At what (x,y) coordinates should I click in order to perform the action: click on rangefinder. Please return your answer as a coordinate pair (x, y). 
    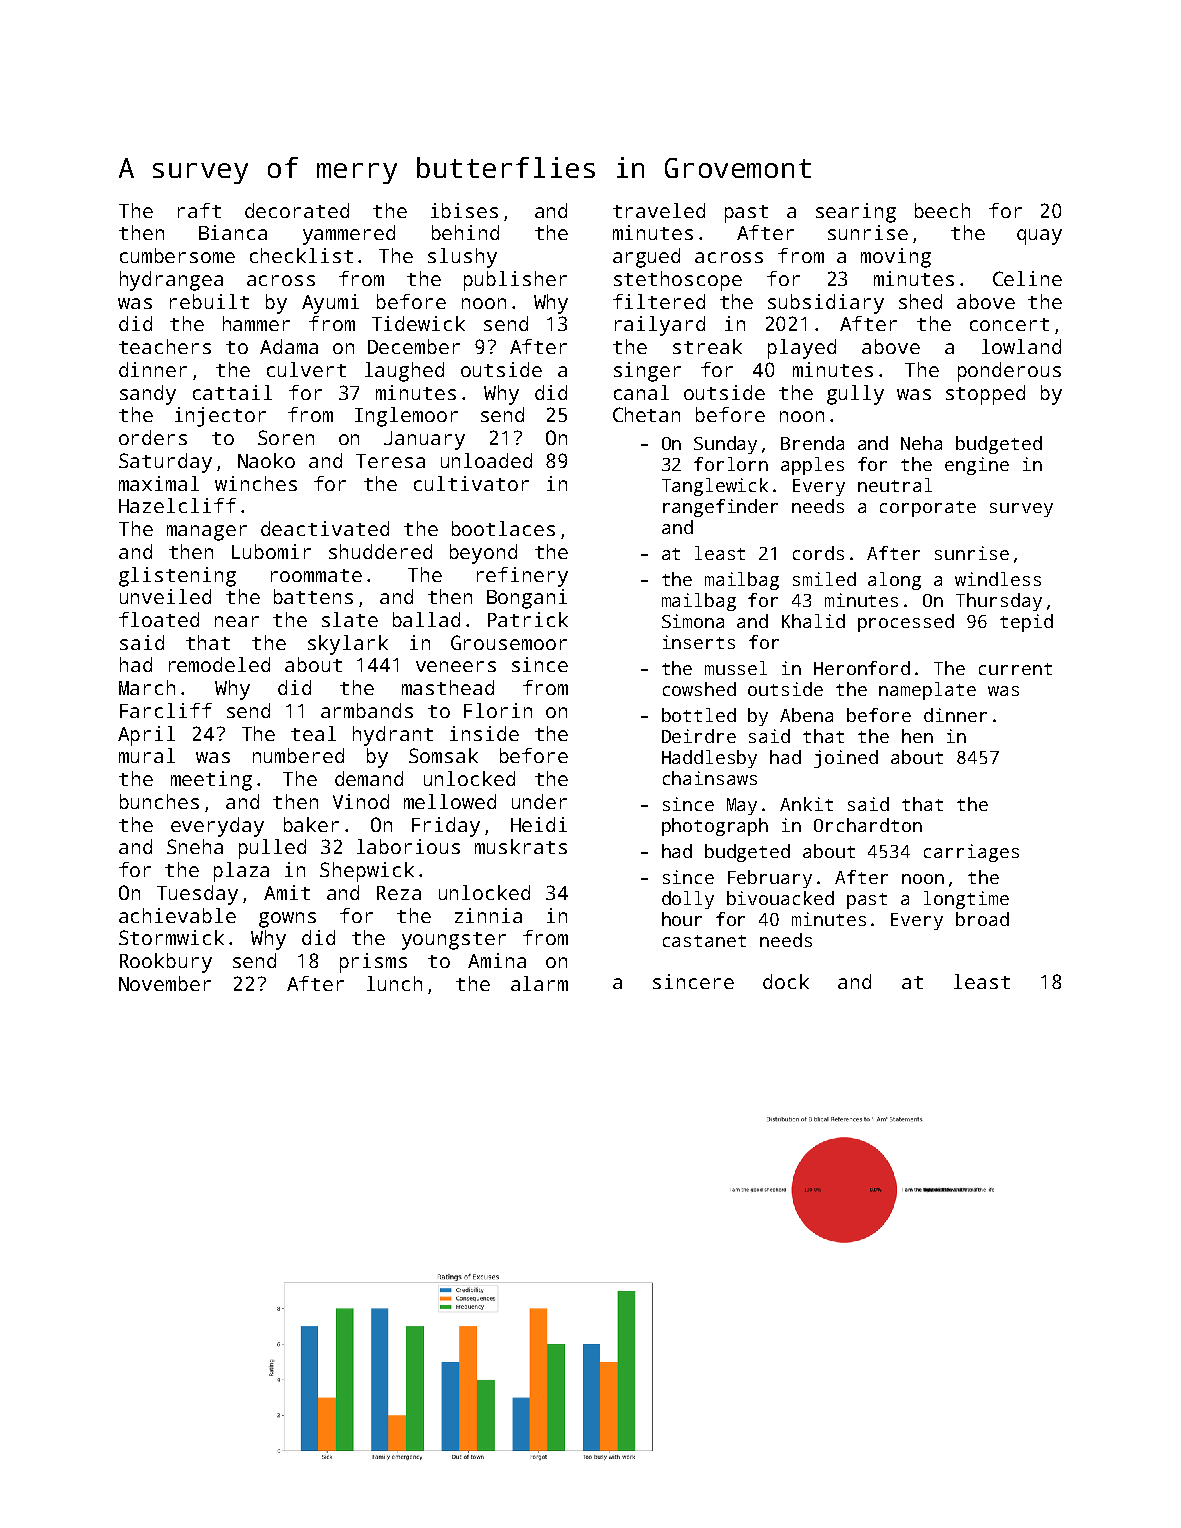
    Looking at the image, I should click on (720, 508).
